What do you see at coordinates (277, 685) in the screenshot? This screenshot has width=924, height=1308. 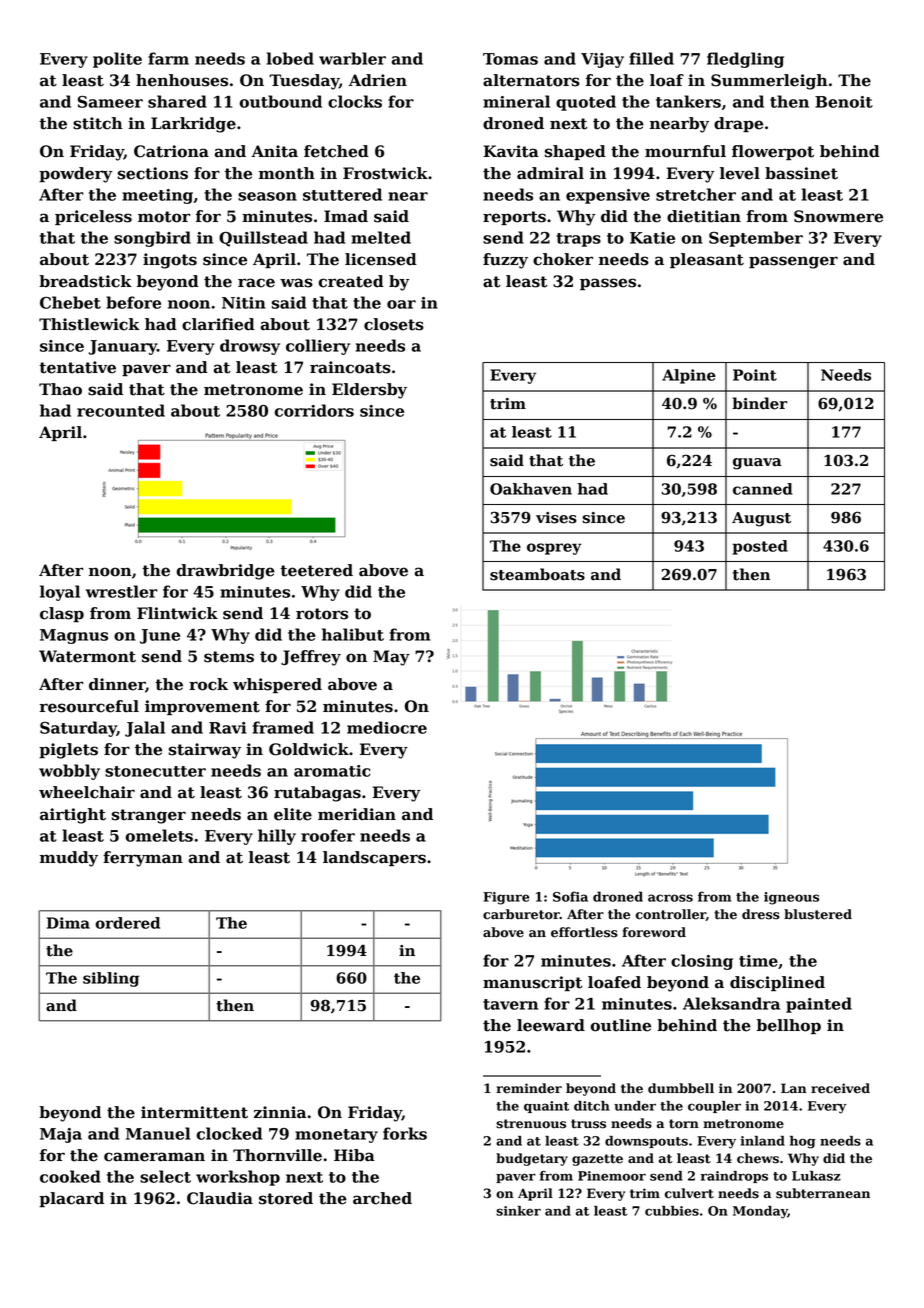 I see `whispered` at bounding box center [277, 685].
